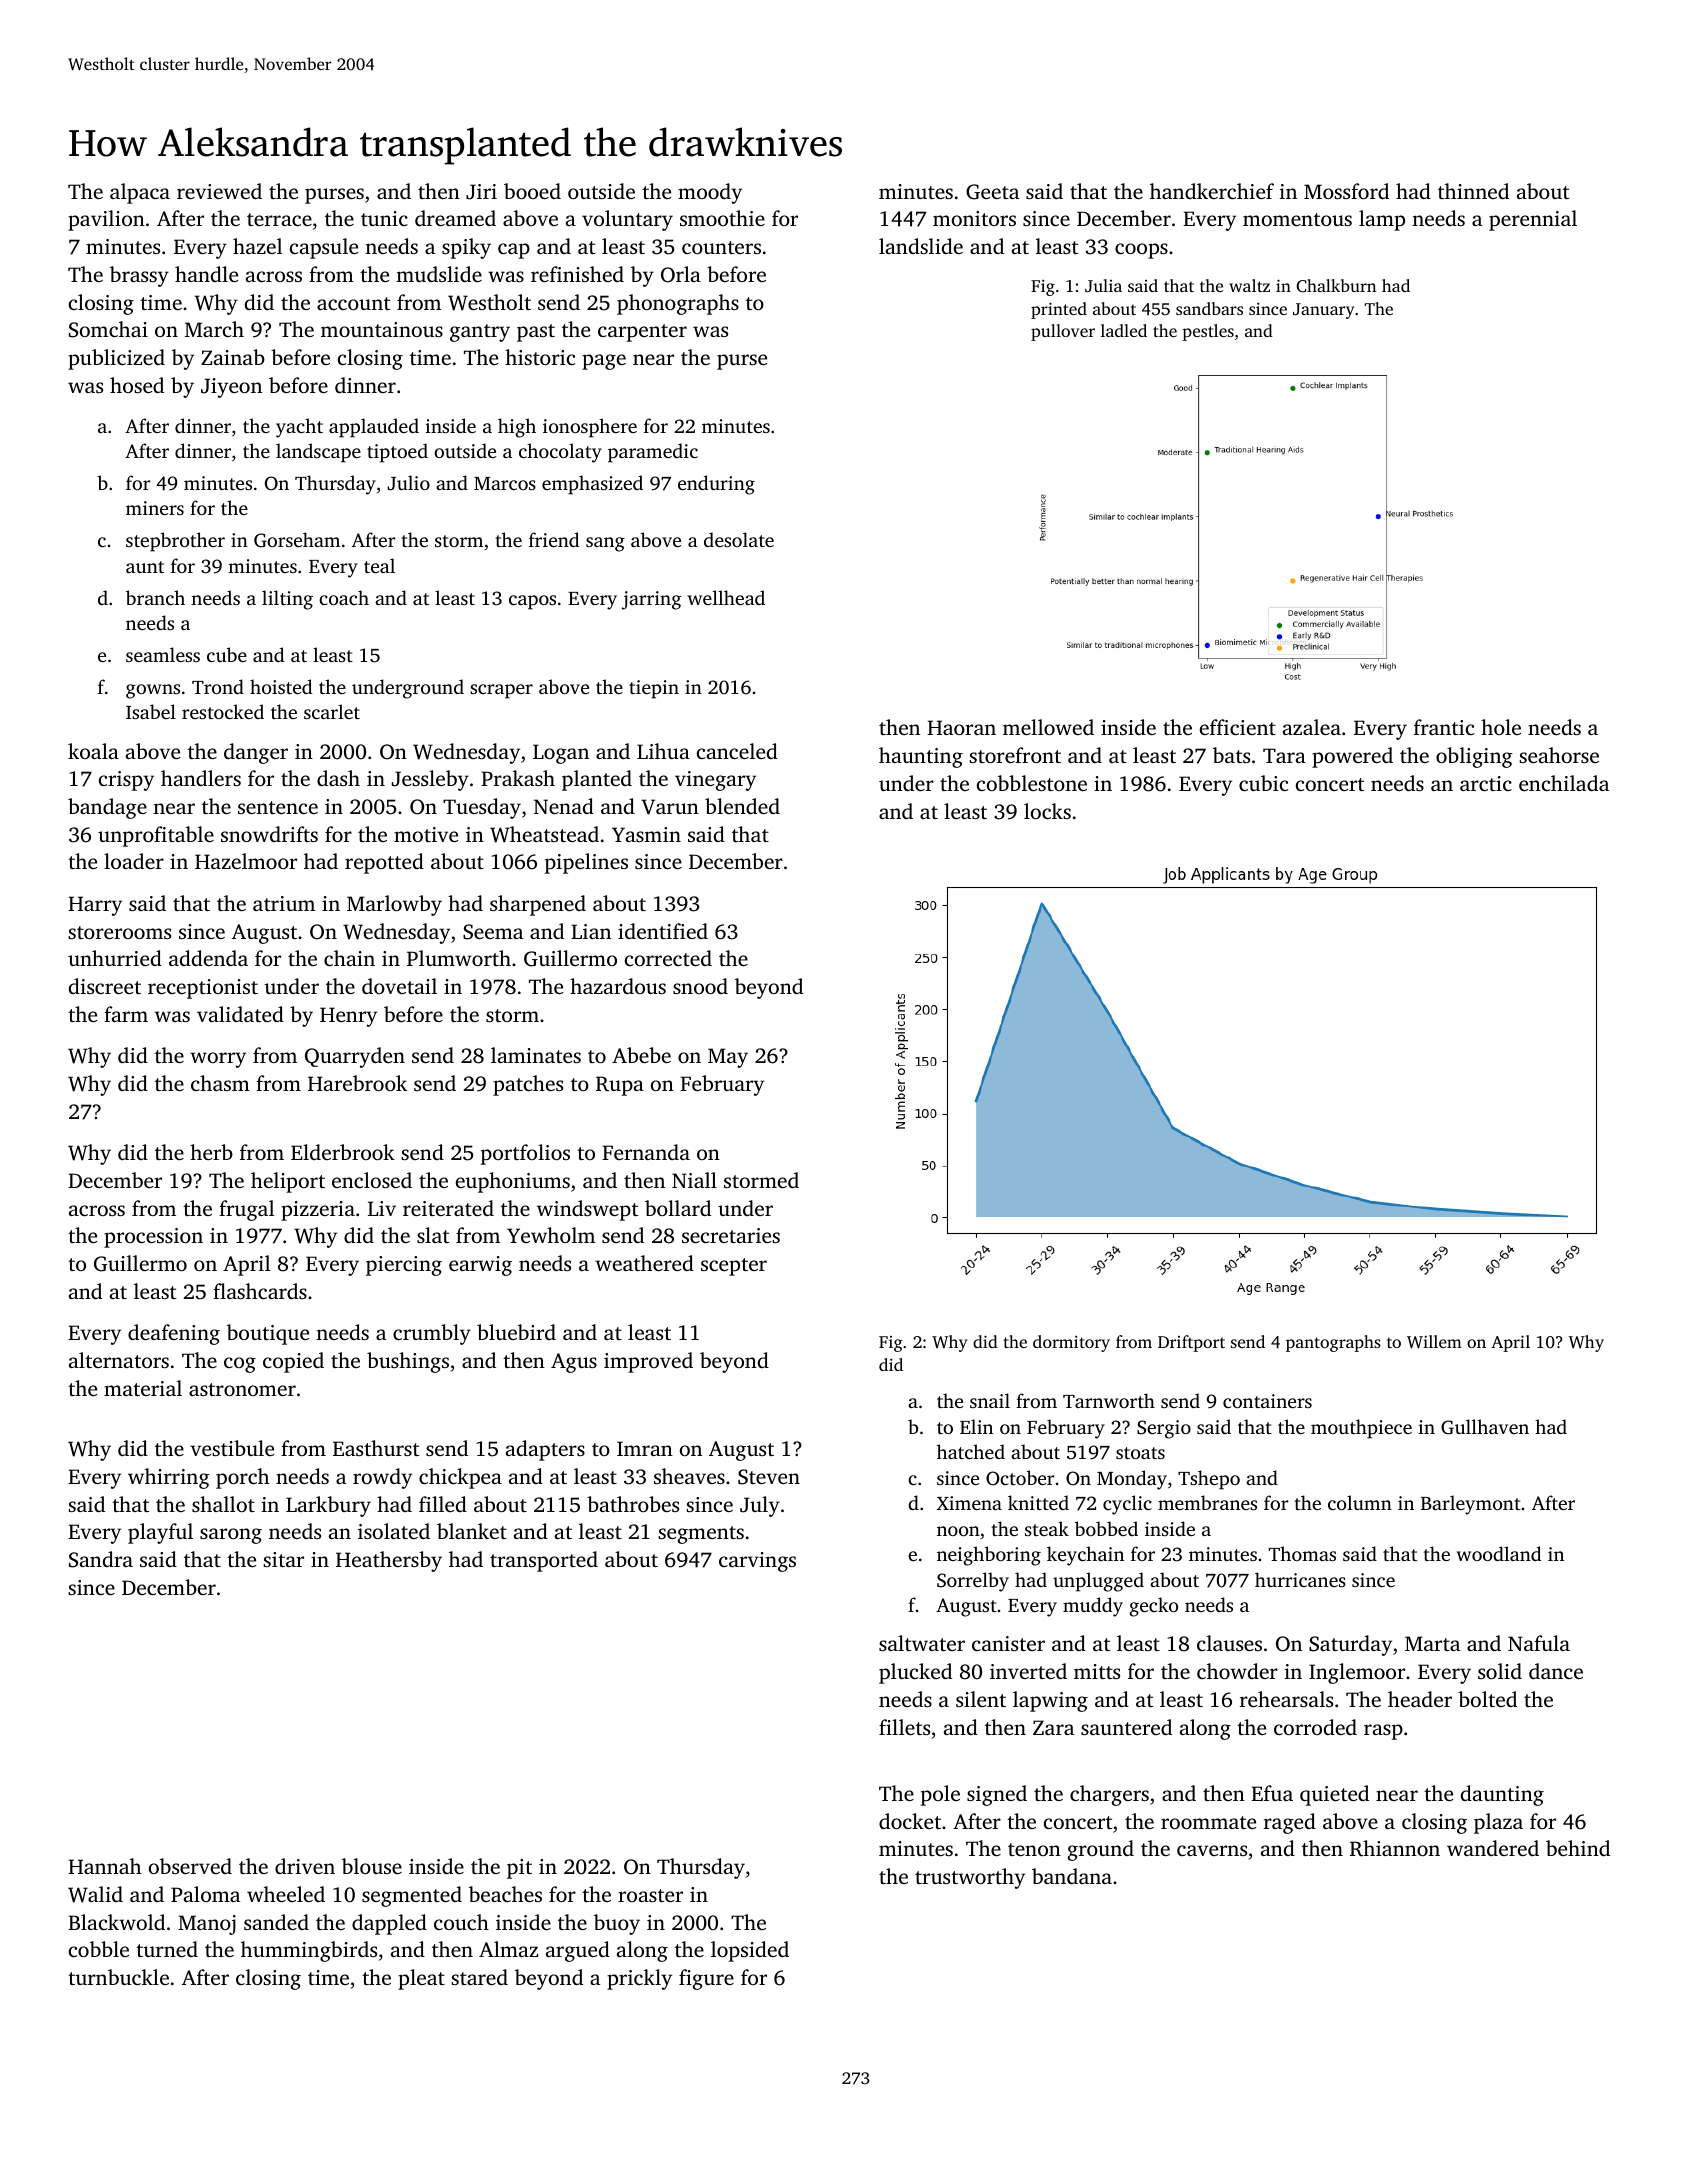  I want to click on tiptoed, so click(397, 453).
